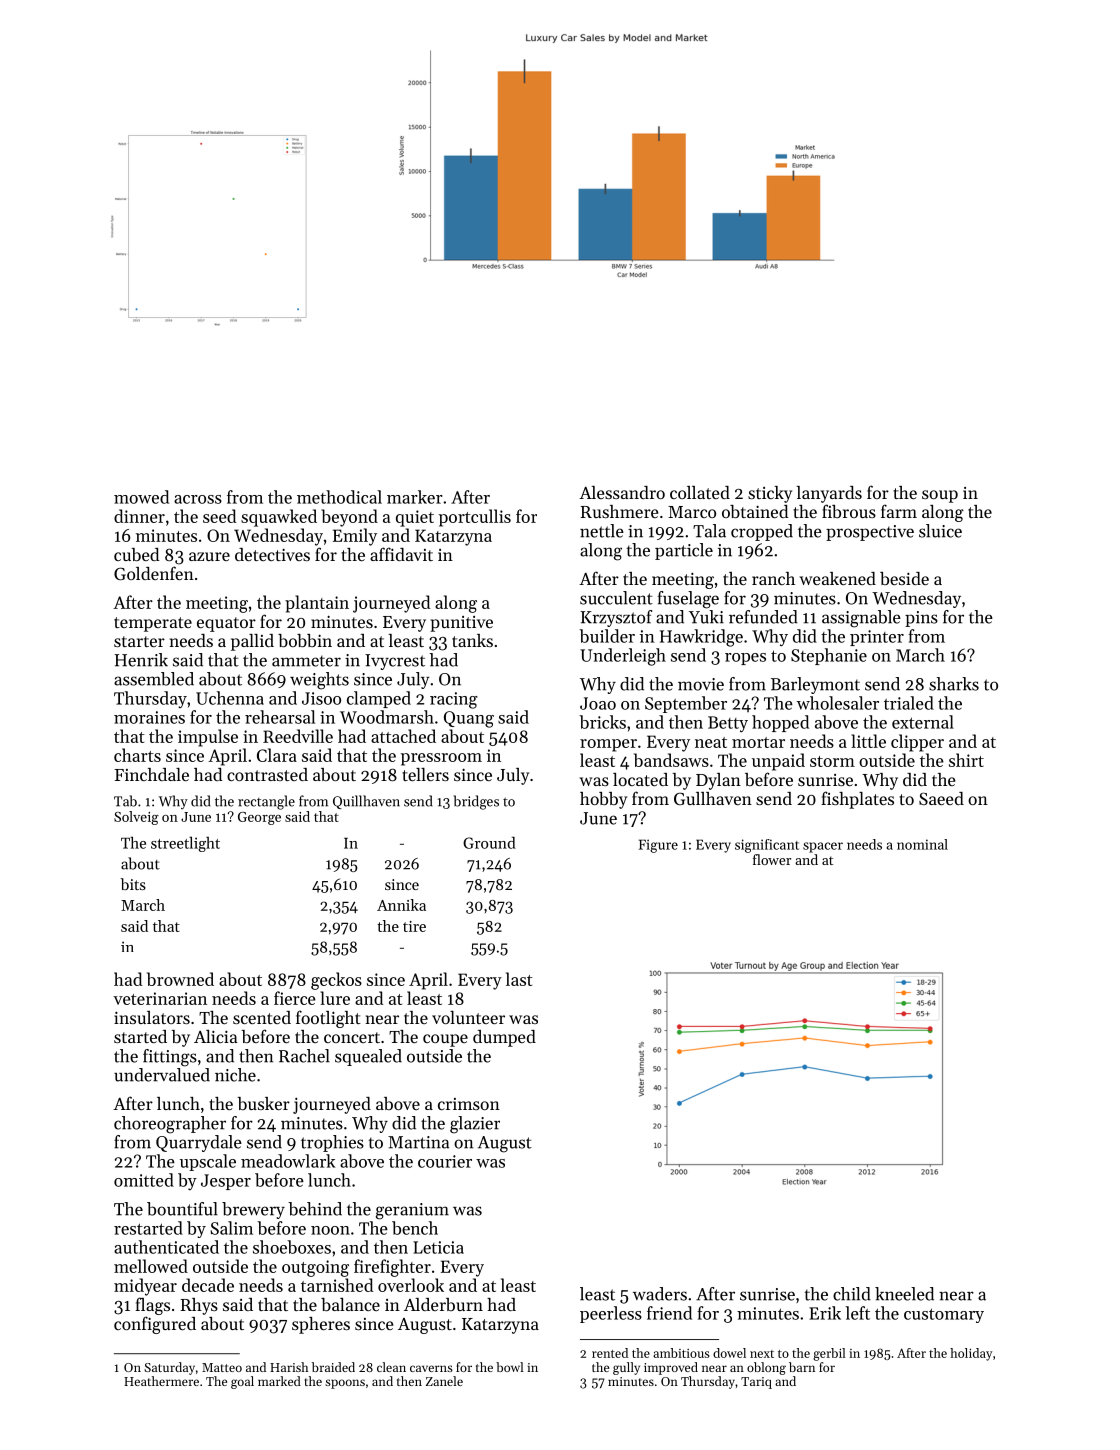 The height and width of the document is (1450, 1120). I want to click on equator, so click(226, 624).
